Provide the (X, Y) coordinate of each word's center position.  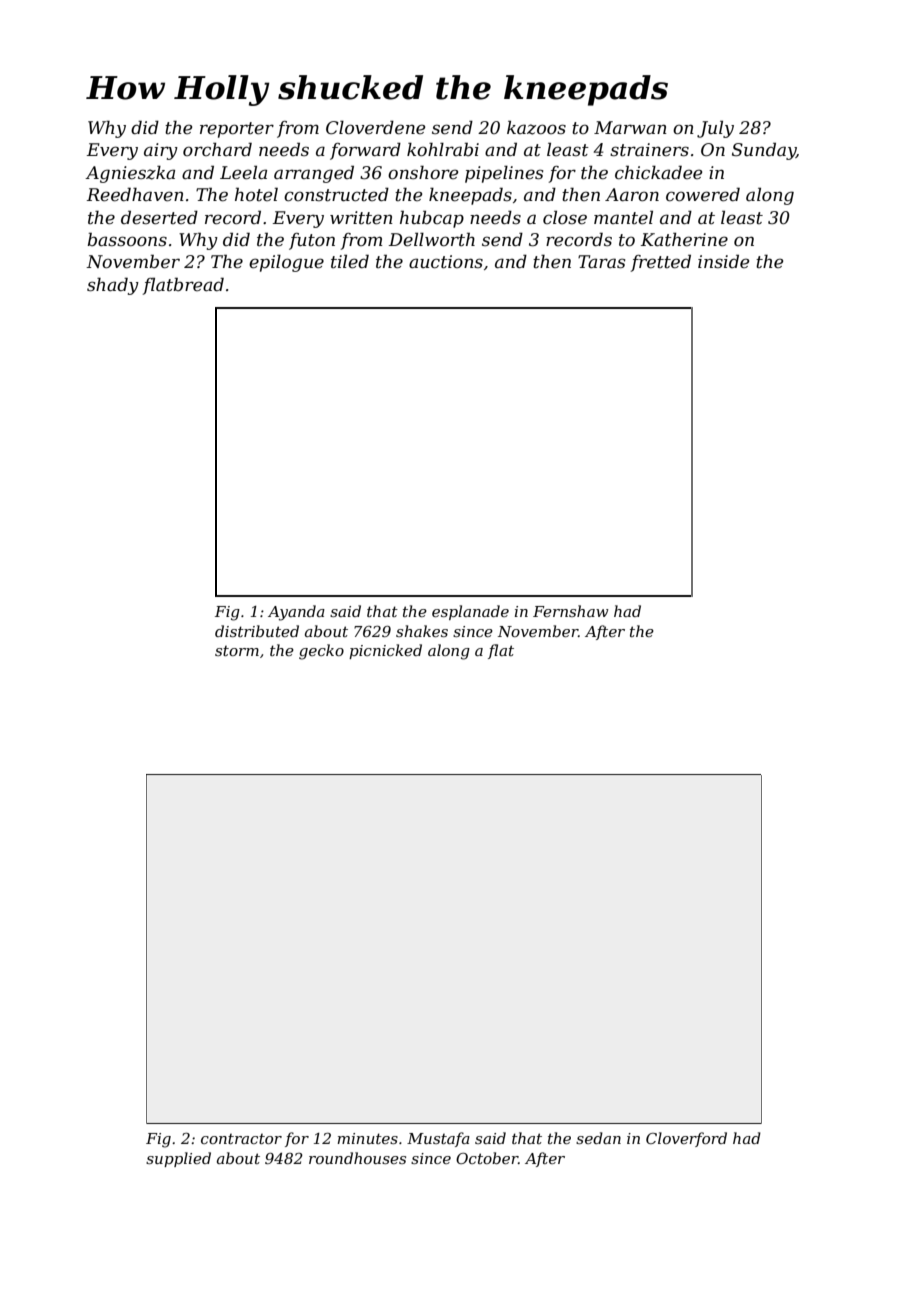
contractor (241, 1139)
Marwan (630, 127)
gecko (321, 652)
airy (161, 151)
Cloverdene (375, 128)
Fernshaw (571, 611)
